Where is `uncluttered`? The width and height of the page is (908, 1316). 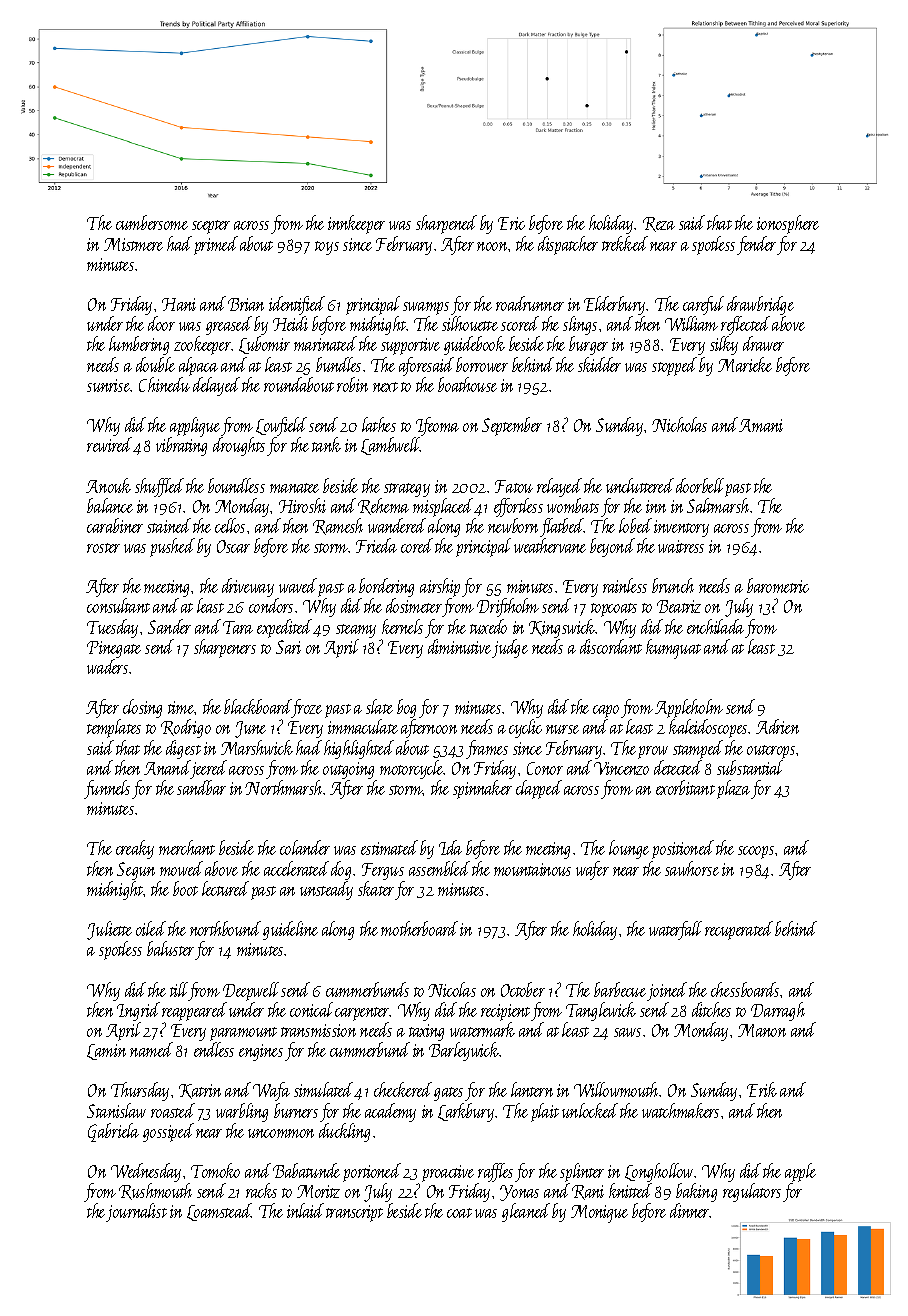
uncluttered is located at coordinates (640, 485).
